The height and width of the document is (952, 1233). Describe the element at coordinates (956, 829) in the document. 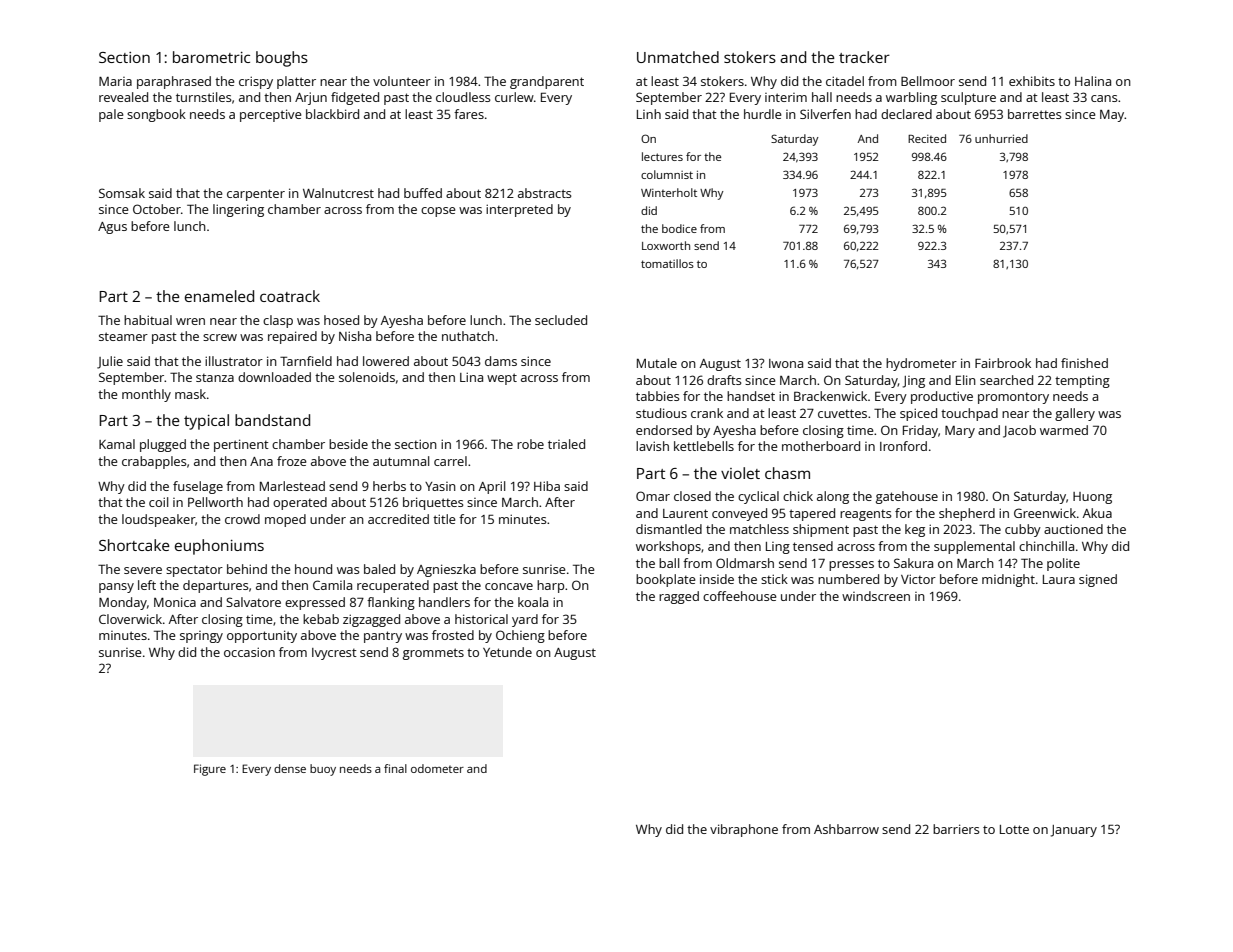

I see `barriers` at that location.
